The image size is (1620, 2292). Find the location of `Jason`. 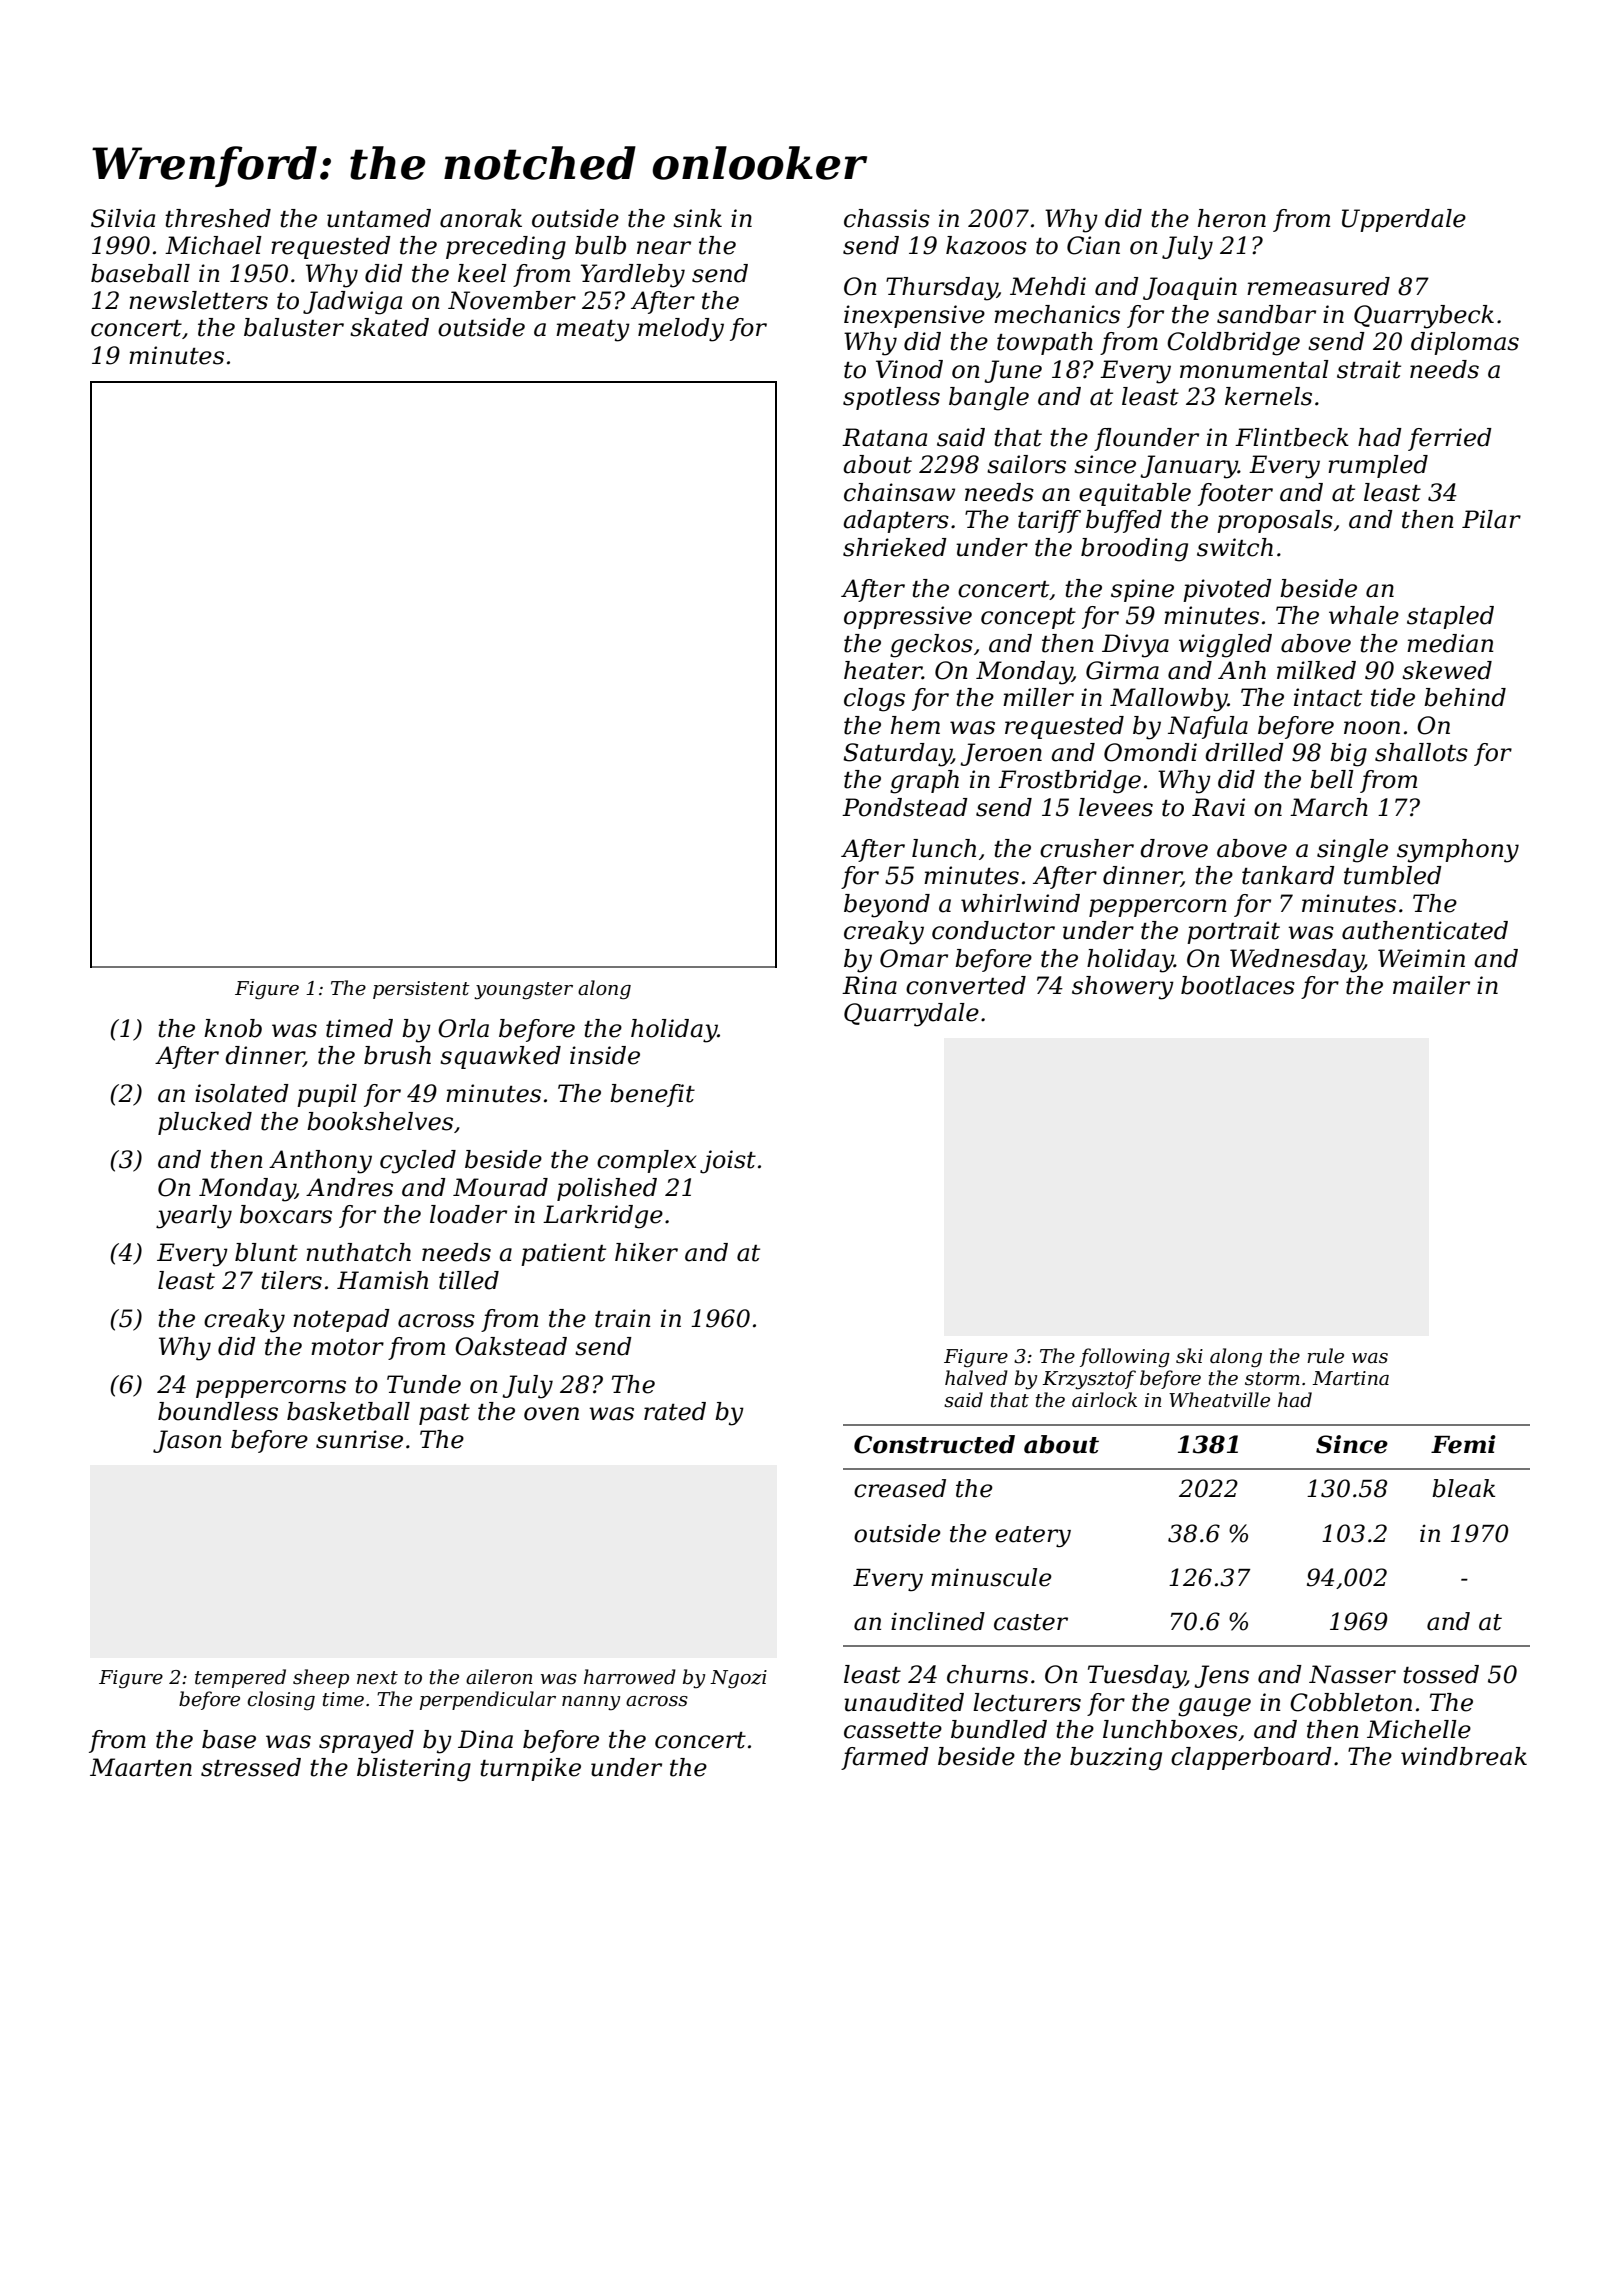

Jason is located at coordinates (187, 1441).
